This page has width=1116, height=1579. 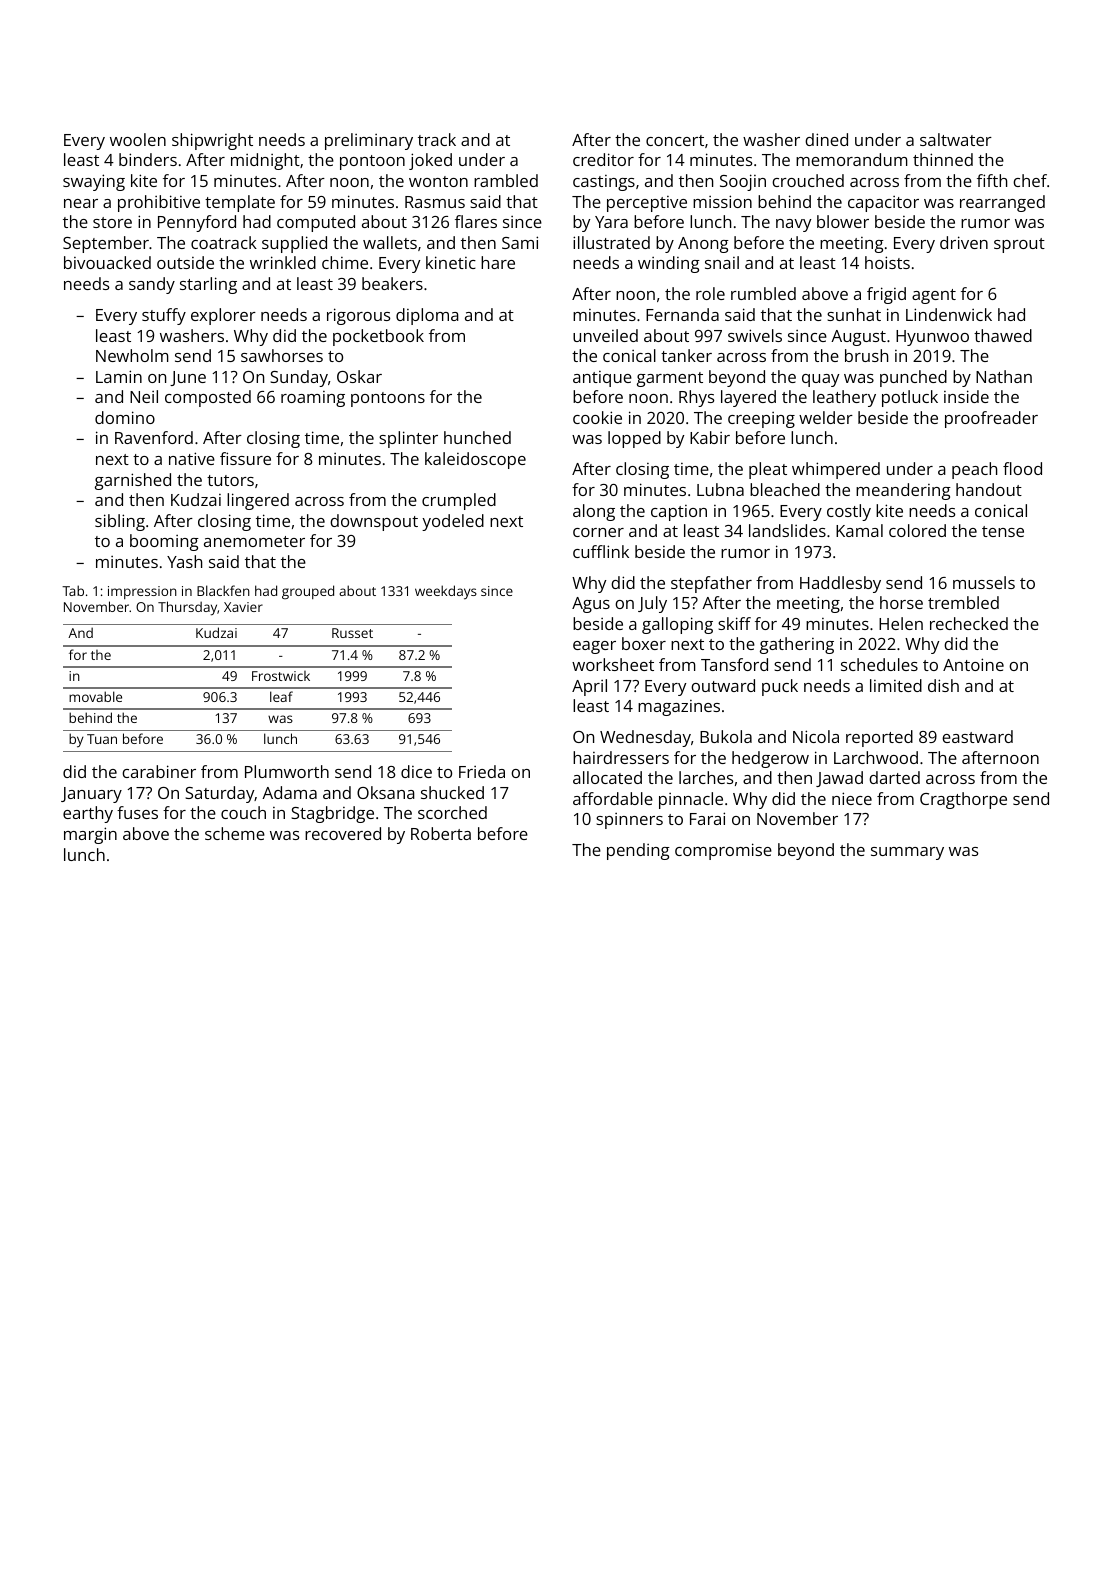 What do you see at coordinates (901, 623) in the page?
I see `Helen` at bounding box center [901, 623].
